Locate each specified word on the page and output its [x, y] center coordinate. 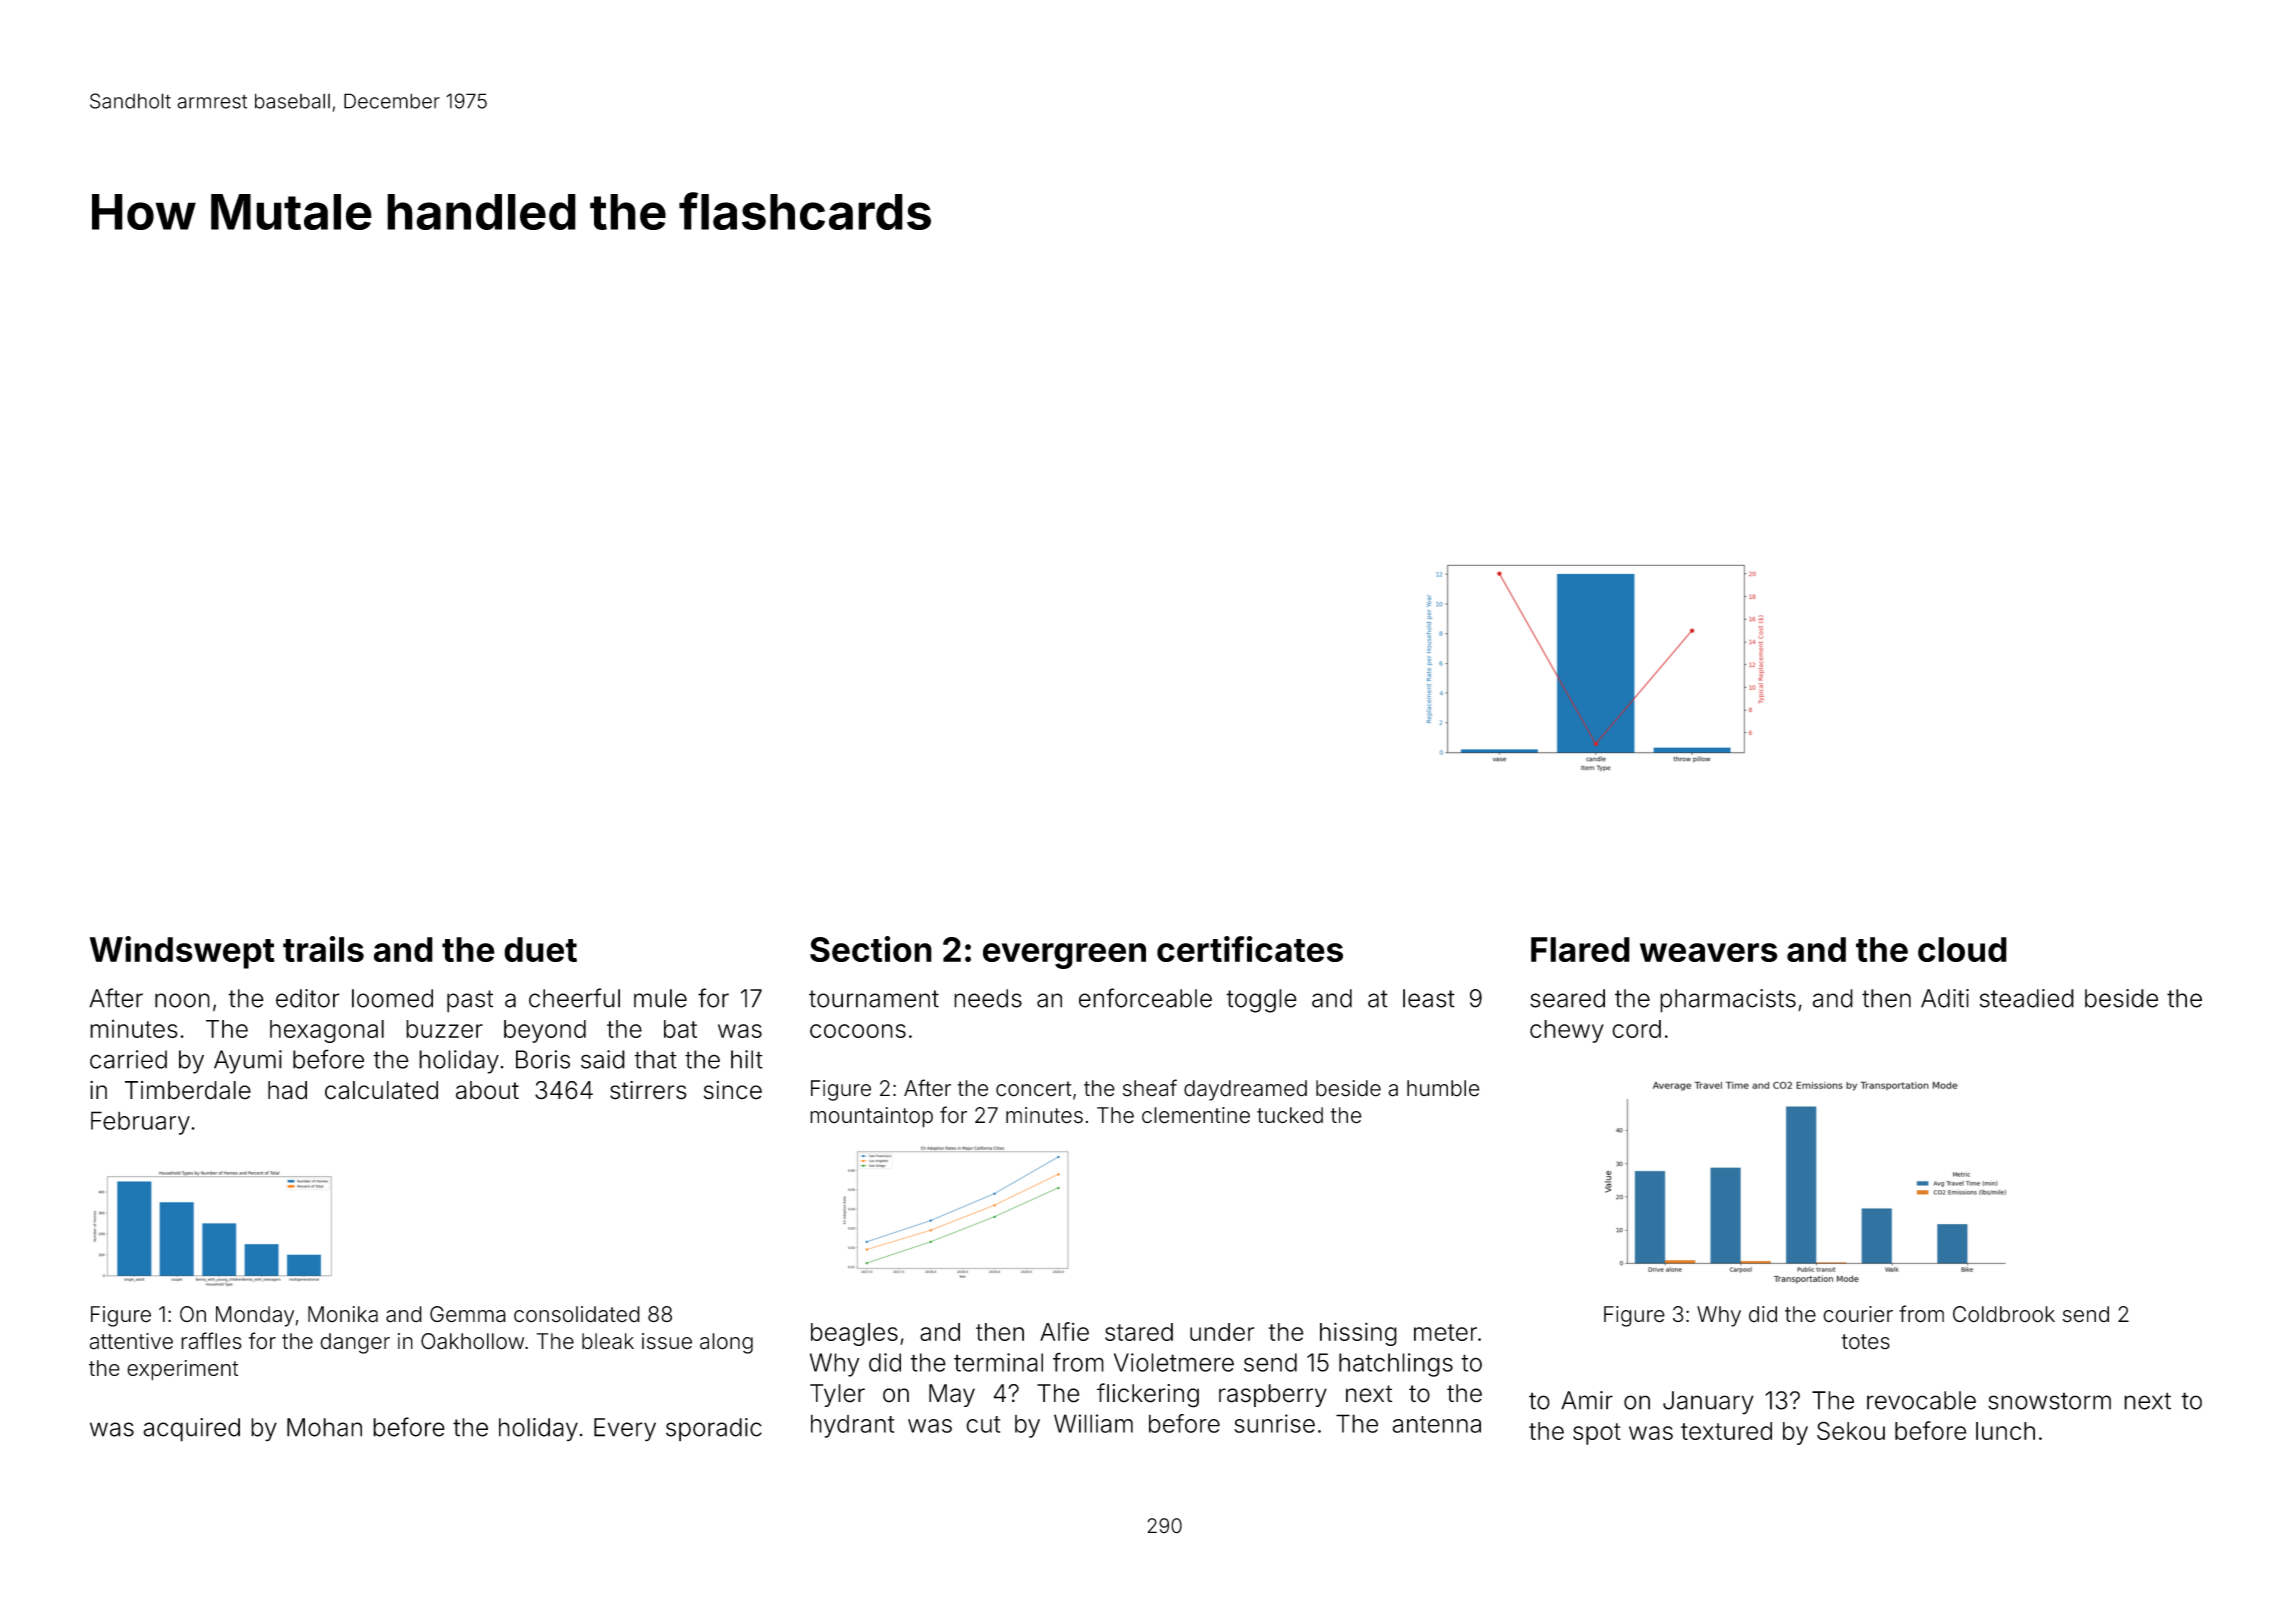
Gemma [468, 1314]
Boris [543, 1059]
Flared [1580, 949]
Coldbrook [2004, 1314]
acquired [191, 1430]
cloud [1962, 949]
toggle [1261, 1001]
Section [871, 949]
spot [1597, 1434]
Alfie [1064, 1331]
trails [323, 949]
